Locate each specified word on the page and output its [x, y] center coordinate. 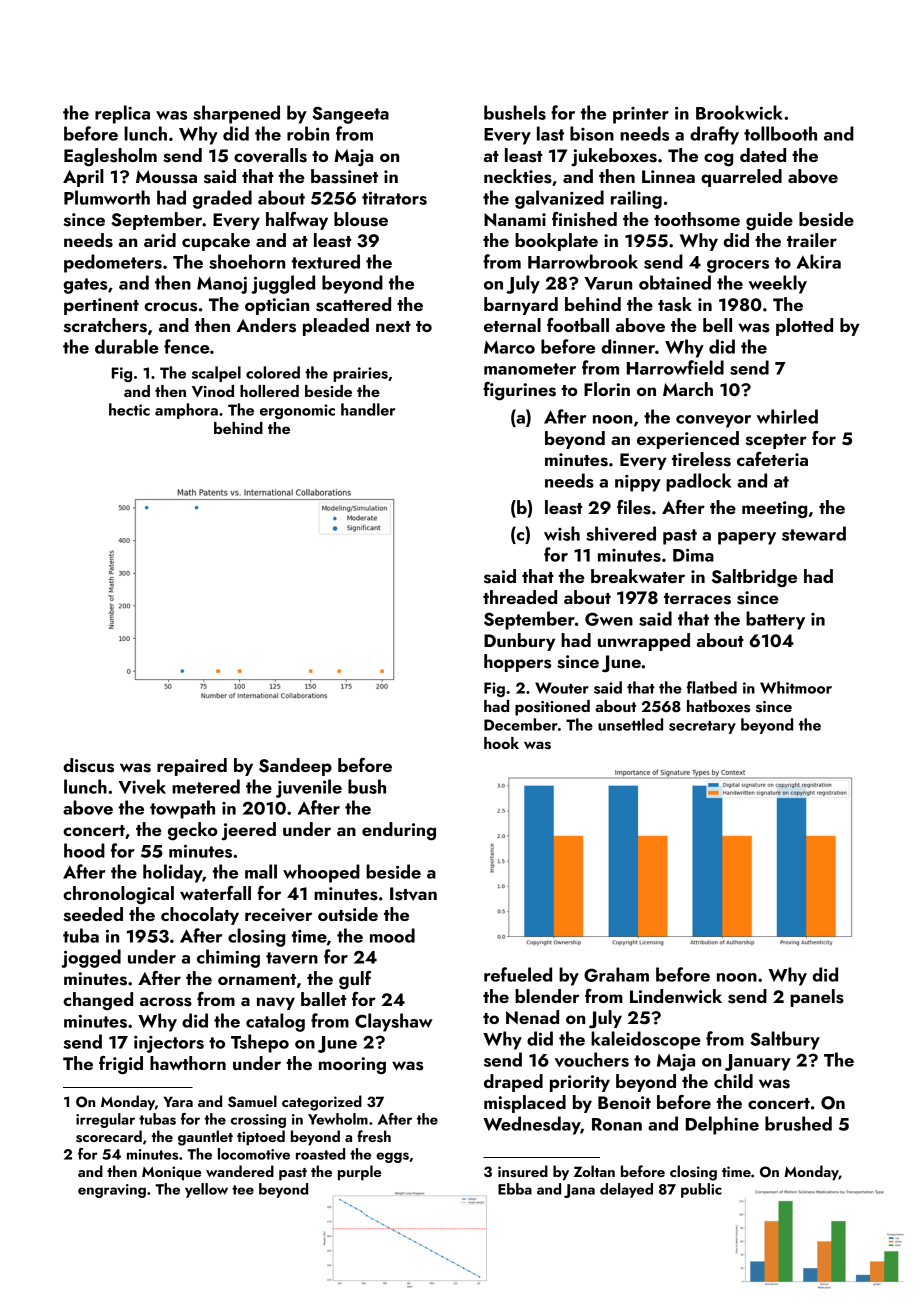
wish [562, 533]
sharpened [236, 114]
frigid [121, 1065]
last [550, 133]
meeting [774, 510]
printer [641, 115]
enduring [399, 831]
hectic [129, 409]
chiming [228, 958]
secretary [702, 727]
